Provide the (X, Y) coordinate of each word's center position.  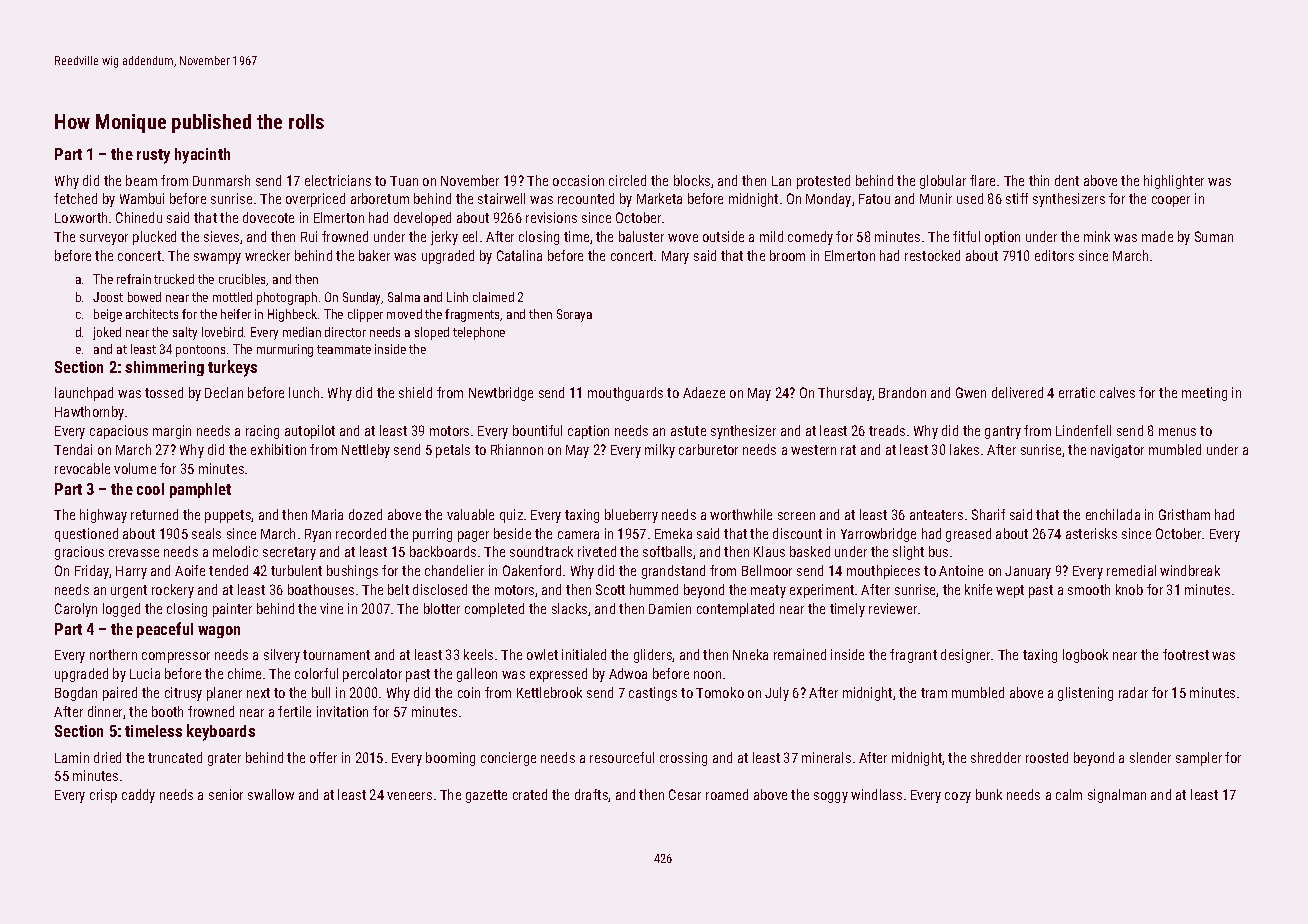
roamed (727, 794)
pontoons (200, 351)
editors (1054, 255)
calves (1117, 392)
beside (512, 533)
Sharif (988, 514)
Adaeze (704, 392)
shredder (996, 757)
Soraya (574, 315)
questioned (86, 535)
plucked (154, 238)
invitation (342, 711)
